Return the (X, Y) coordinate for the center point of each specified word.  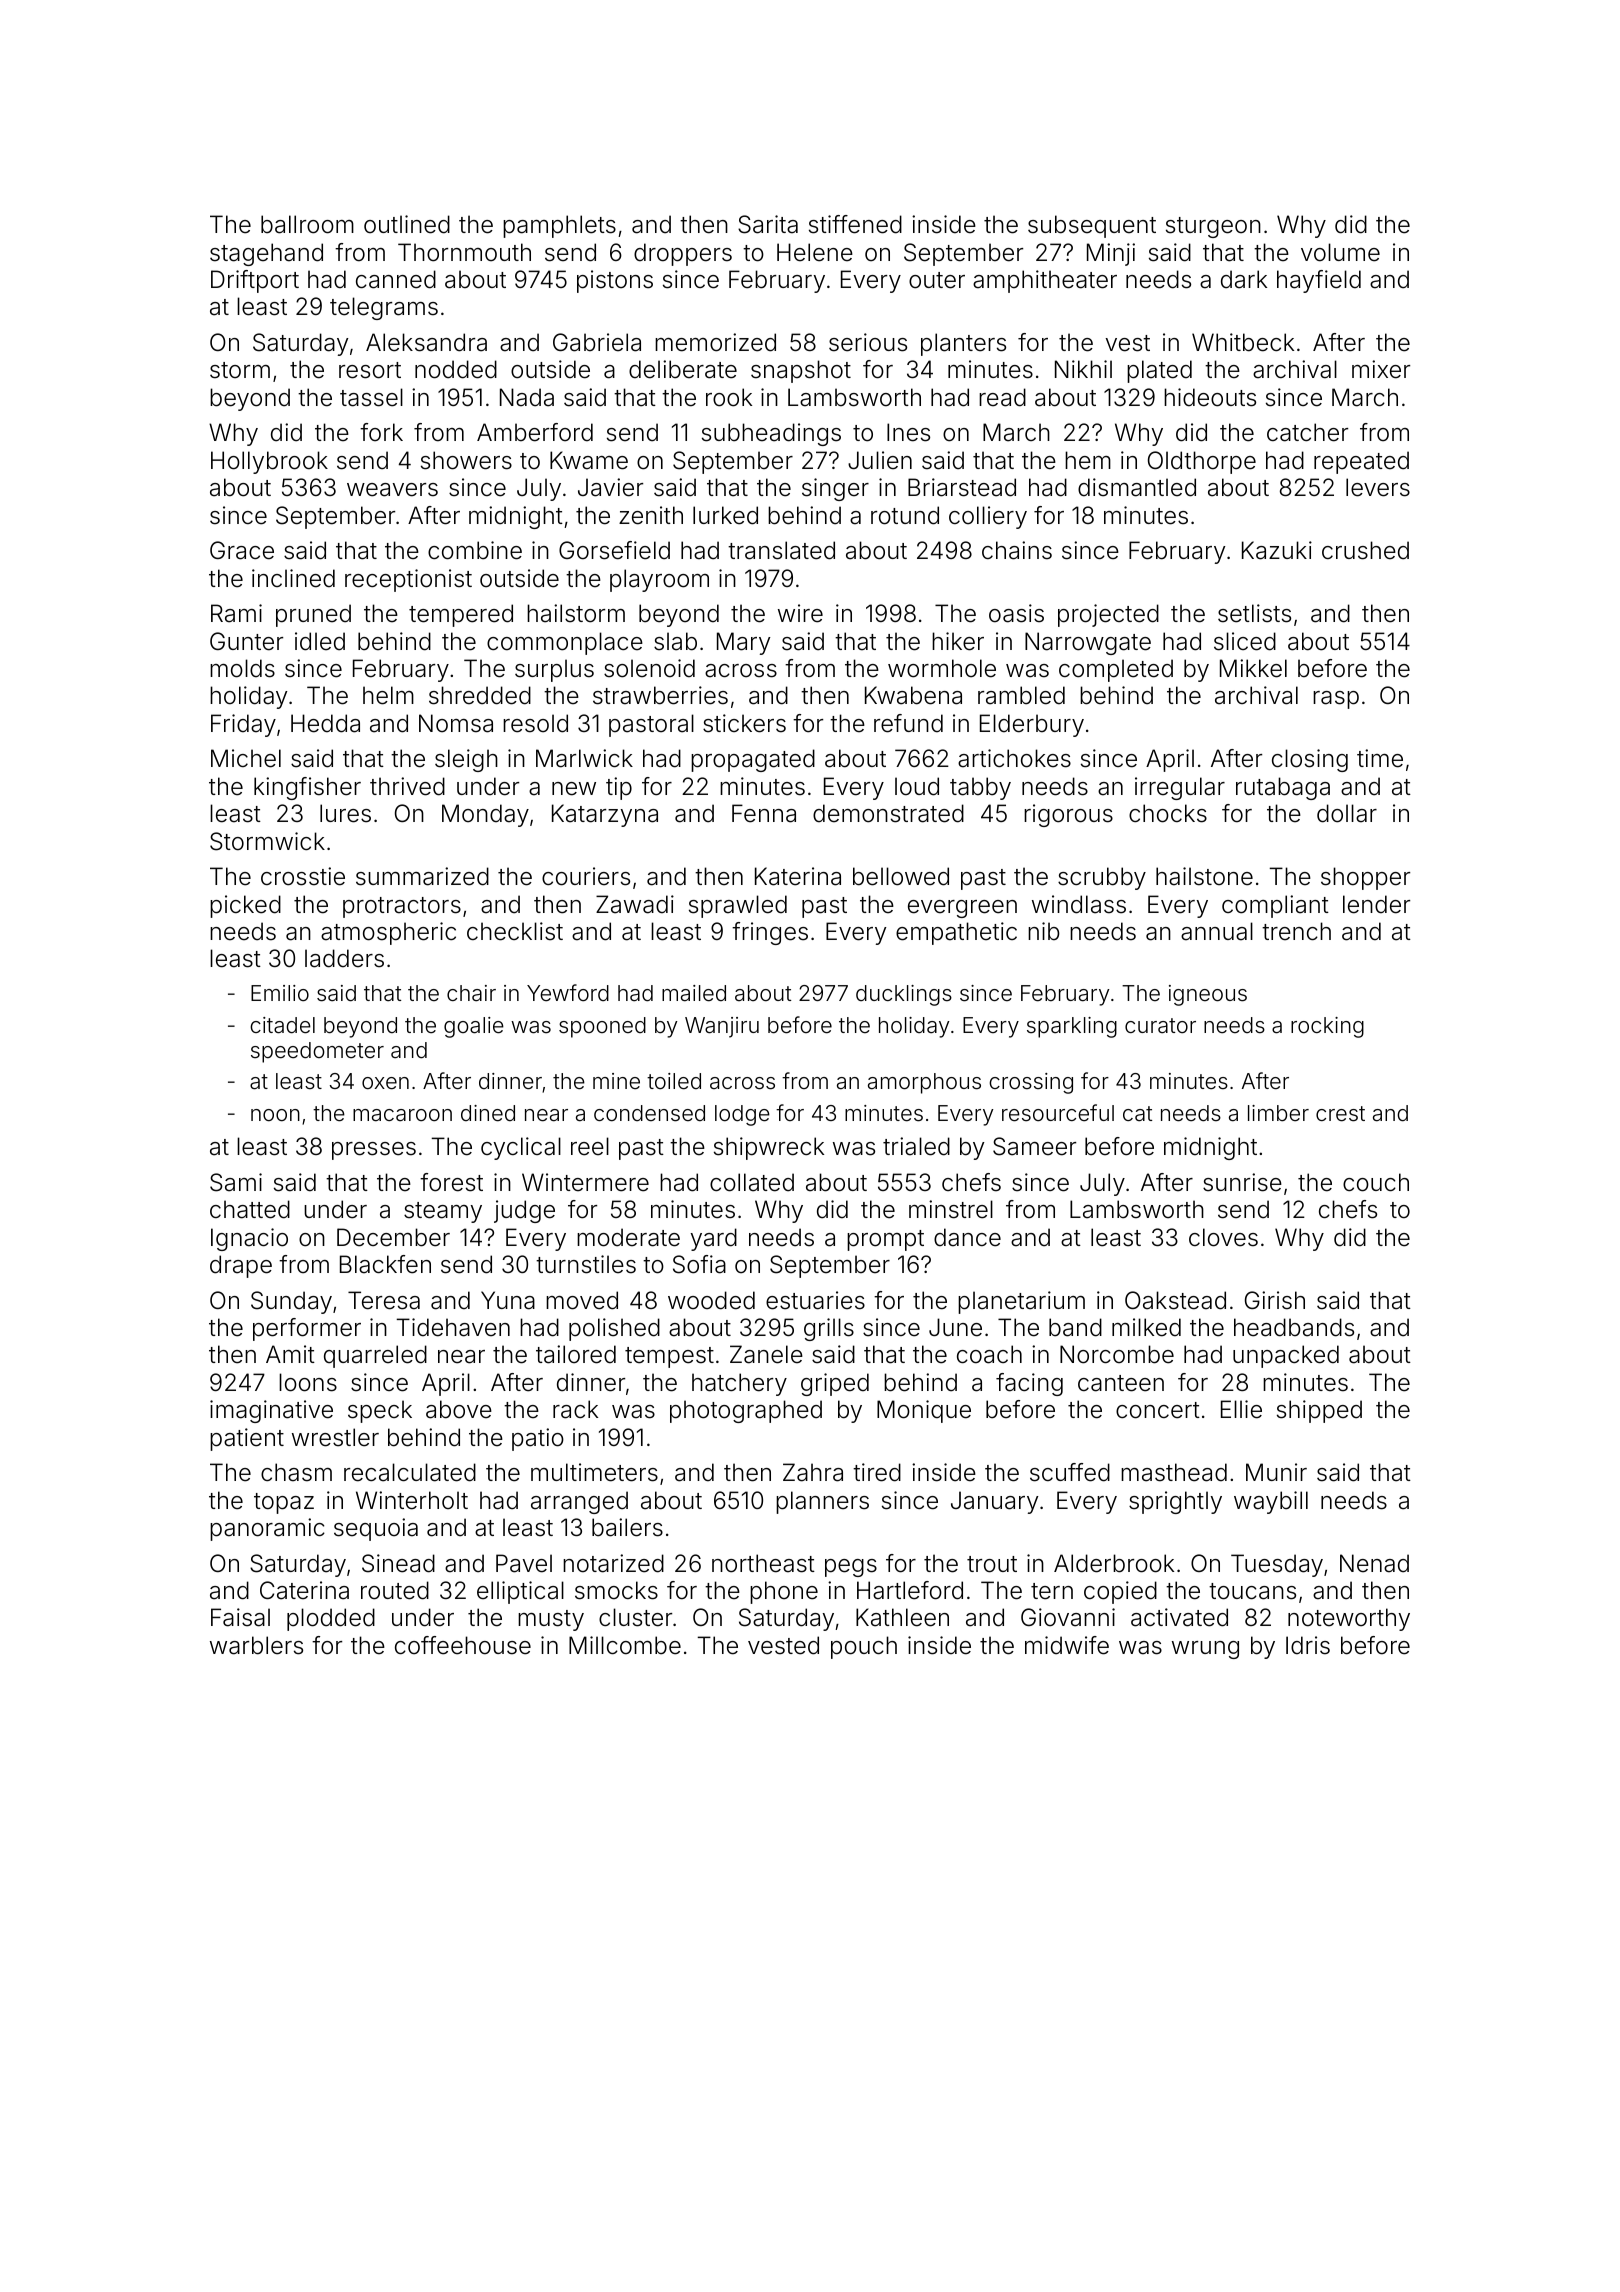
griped (835, 1384)
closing (1310, 760)
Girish (1275, 1300)
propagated (753, 760)
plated (1159, 371)
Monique (924, 1411)
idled (320, 641)
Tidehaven (453, 1327)
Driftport (255, 281)
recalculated (410, 1472)
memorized (715, 342)
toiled (674, 1081)
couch (1376, 1182)
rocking (1327, 1027)
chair (471, 993)
